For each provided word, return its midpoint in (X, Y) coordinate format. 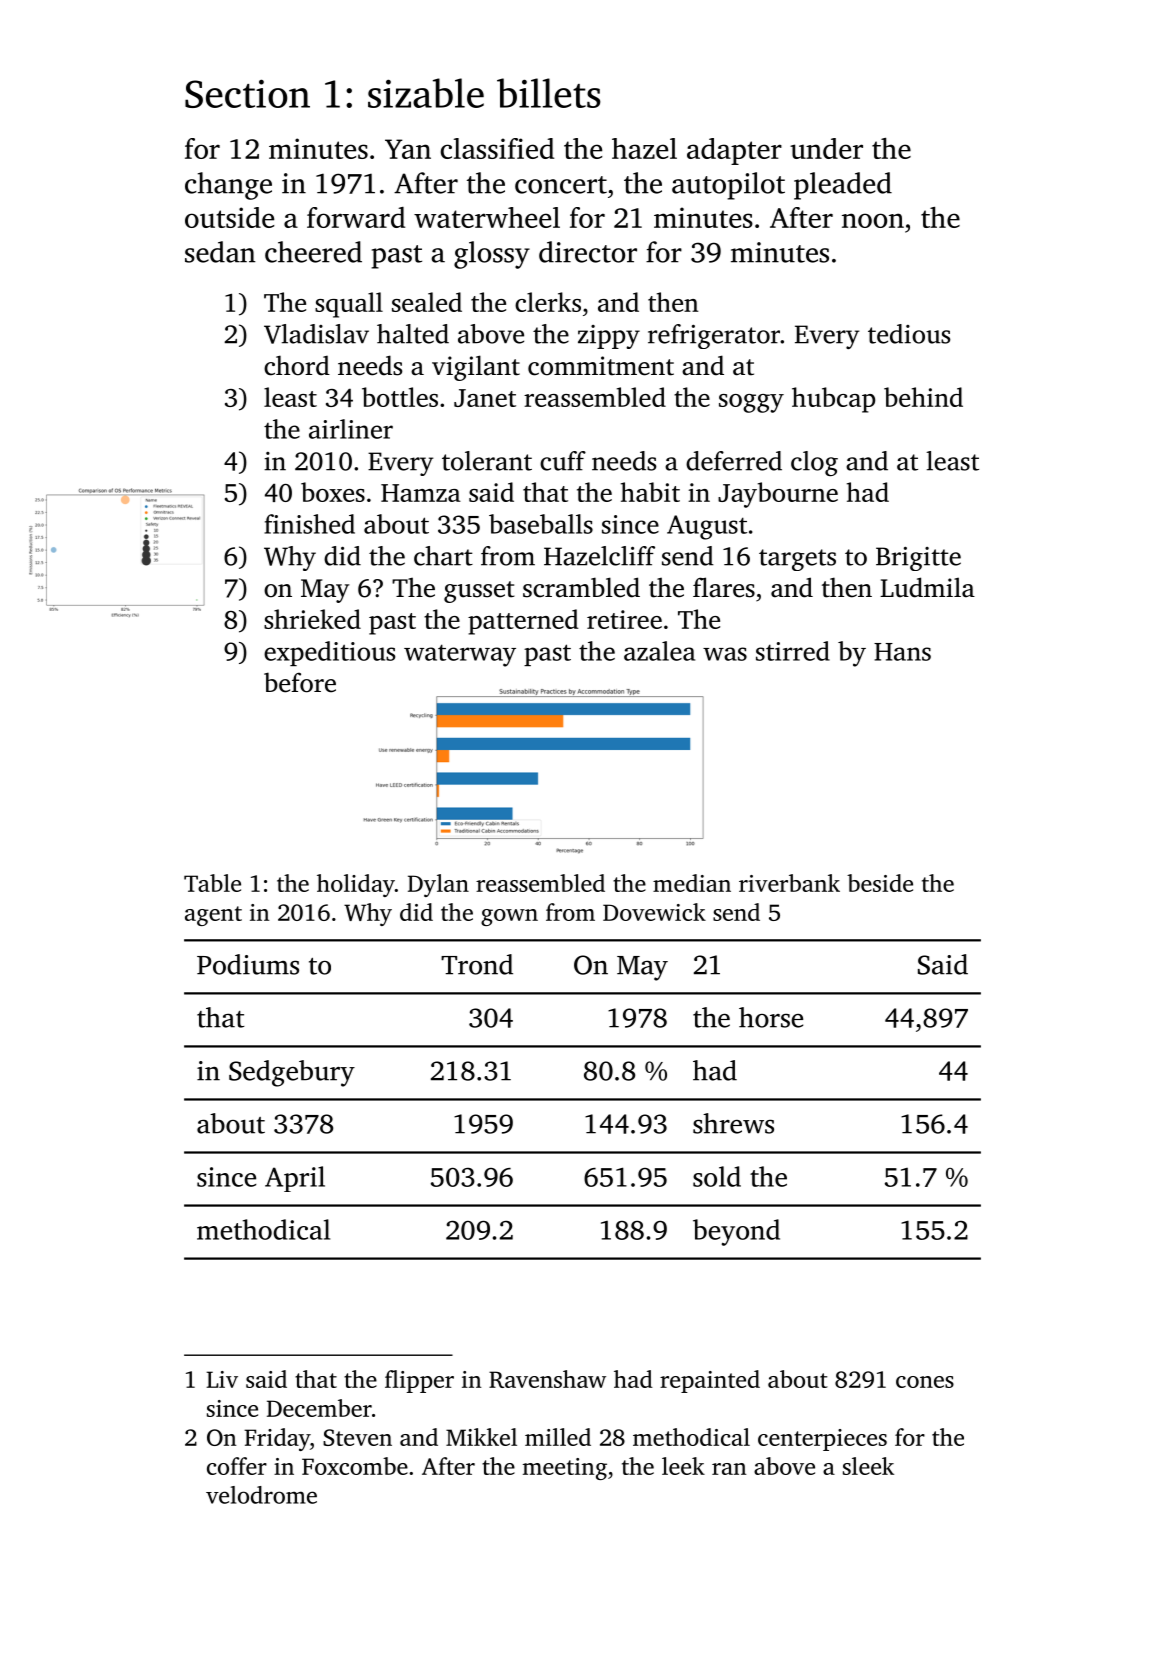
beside (880, 883)
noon (873, 220)
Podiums (248, 964)
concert (561, 185)
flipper (419, 1381)
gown (509, 917)
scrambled (581, 587)
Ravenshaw (547, 1379)
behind (923, 397)
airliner (351, 429)
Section (247, 93)
